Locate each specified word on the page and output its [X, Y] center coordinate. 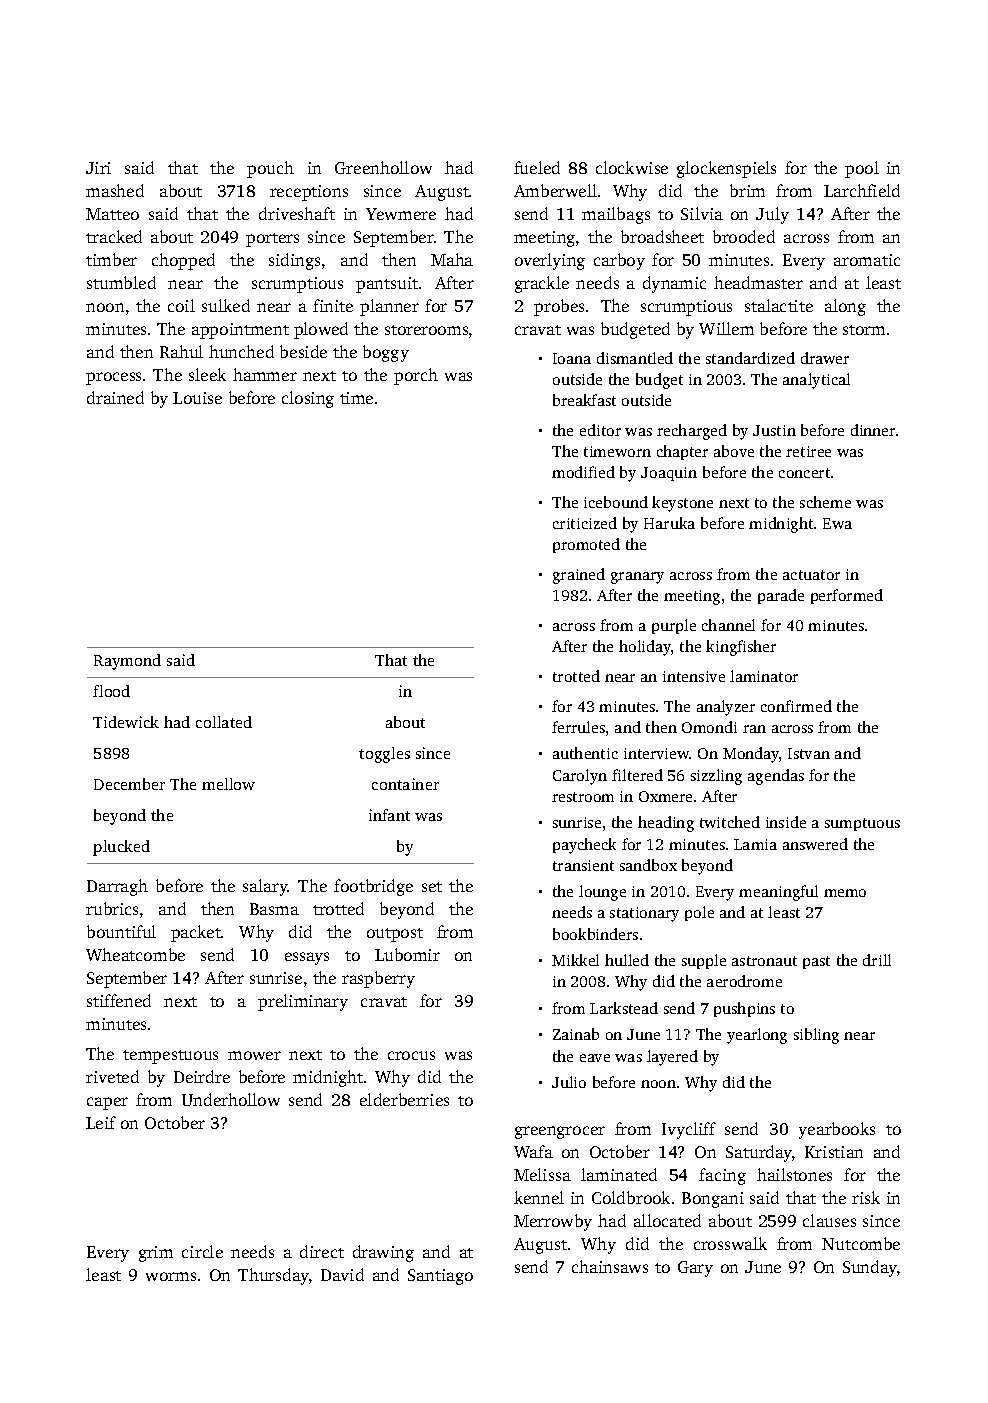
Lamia [755, 844]
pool [862, 169]
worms [171, 1276]
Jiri [98, 168]
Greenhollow [383, 167]
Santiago [440, 1277]
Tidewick [126, 722]
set [432, 887]
